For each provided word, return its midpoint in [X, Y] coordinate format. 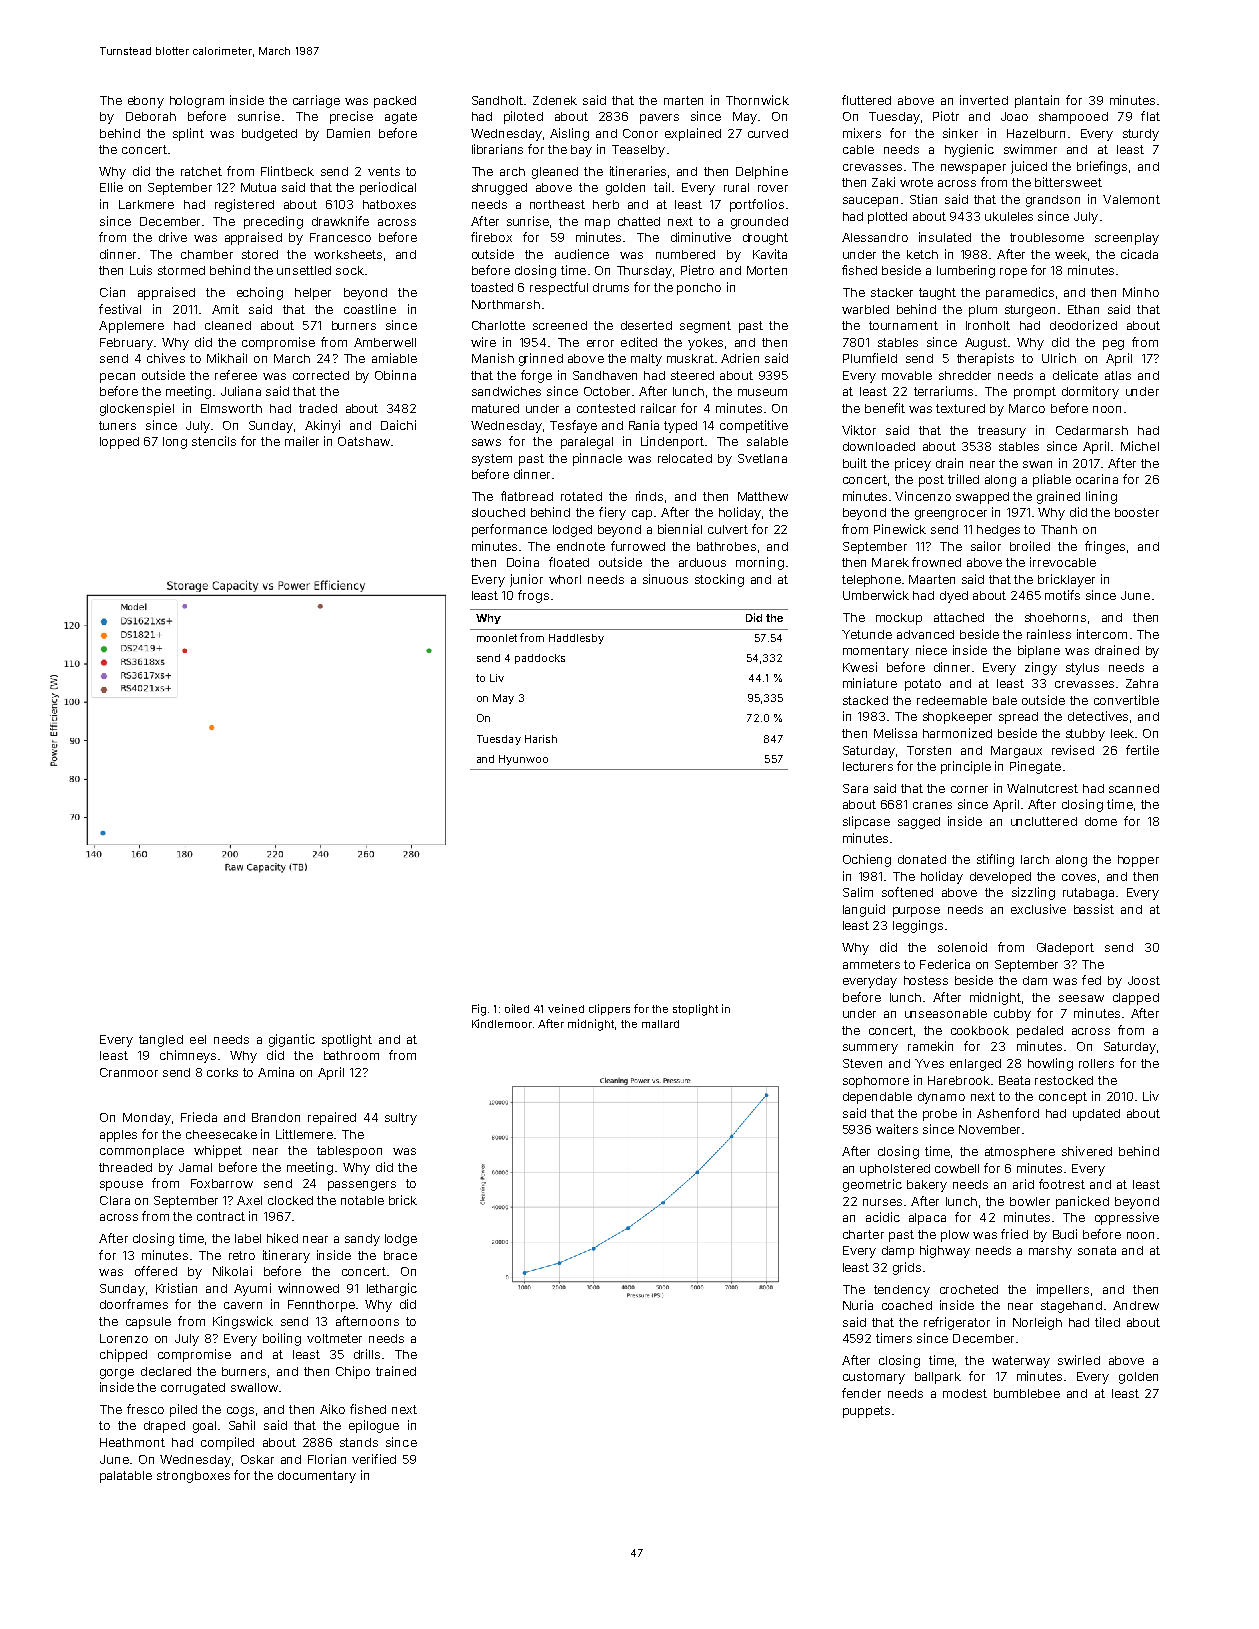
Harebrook [959, 1080]
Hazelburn [1036, 133]
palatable [126, 1477]
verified [374, 1459]
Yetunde [867, 634]
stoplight [695, 1010]
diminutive [701, 237]
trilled [963, 479]
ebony [146, 102]
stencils [214, 441]
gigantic [292, 1040]
